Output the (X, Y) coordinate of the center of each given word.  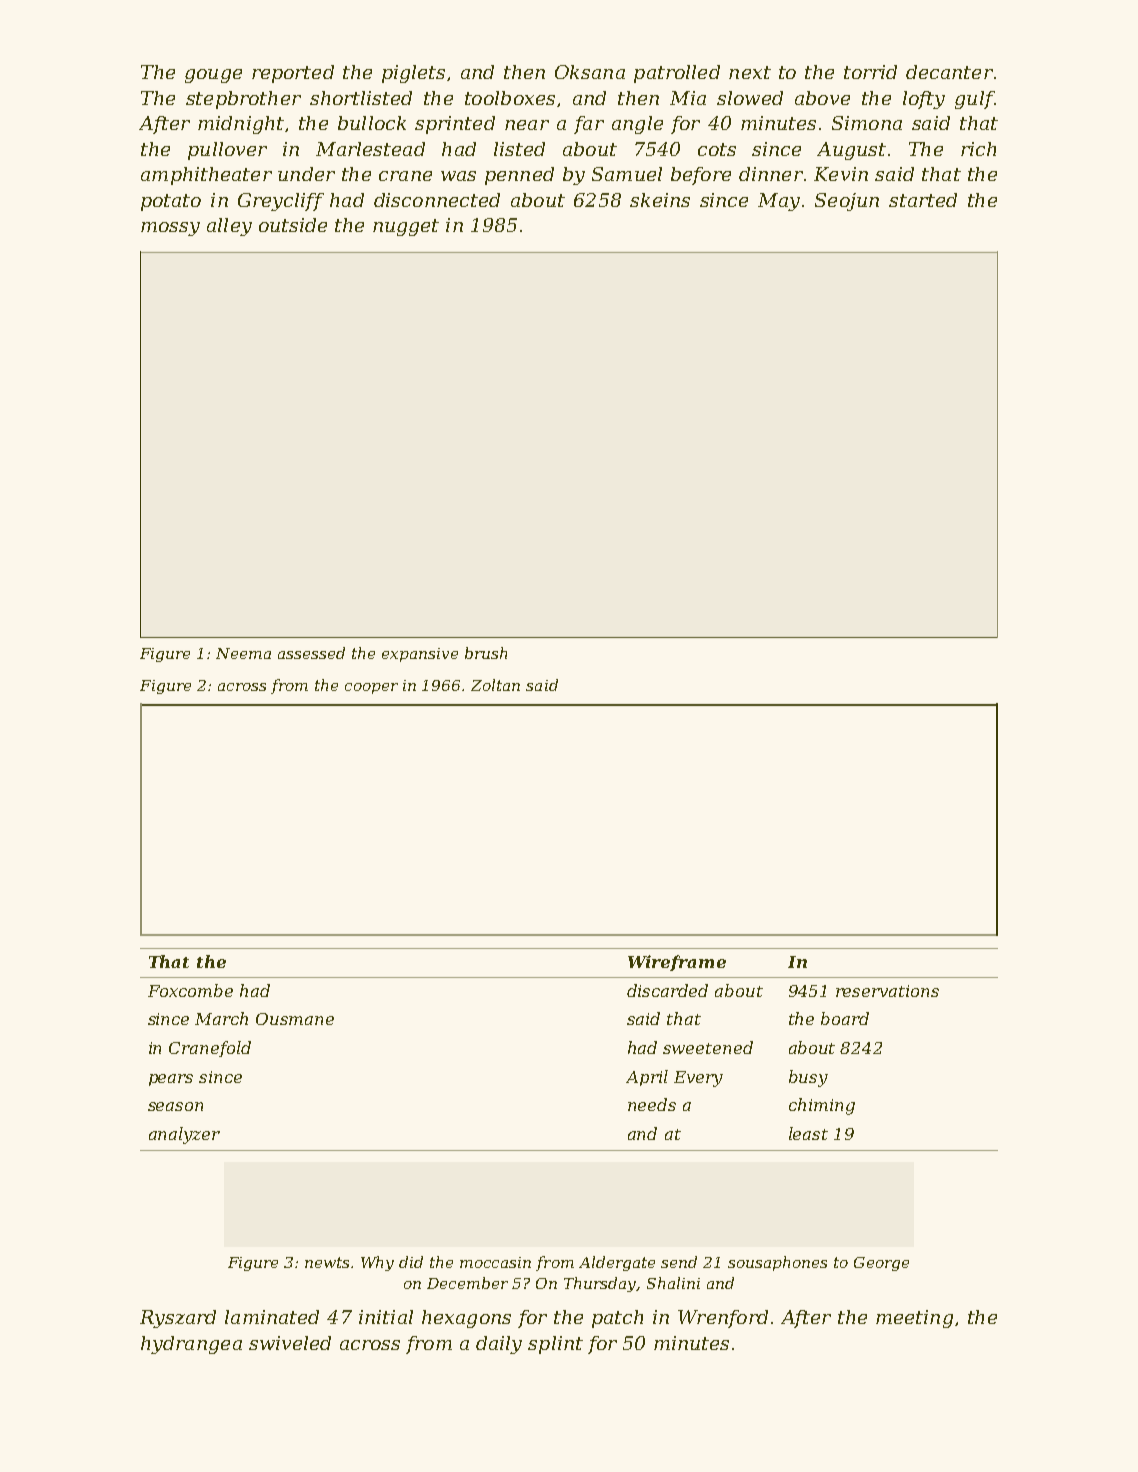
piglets (413, 74)
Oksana (590, 72)
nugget (406, 227)
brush (486, 653)
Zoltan (495, 685)
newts (327, 1262)
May (779, 202)
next (750, 72)
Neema (243, 653)
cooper (371, 688)
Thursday (600, 1284)
